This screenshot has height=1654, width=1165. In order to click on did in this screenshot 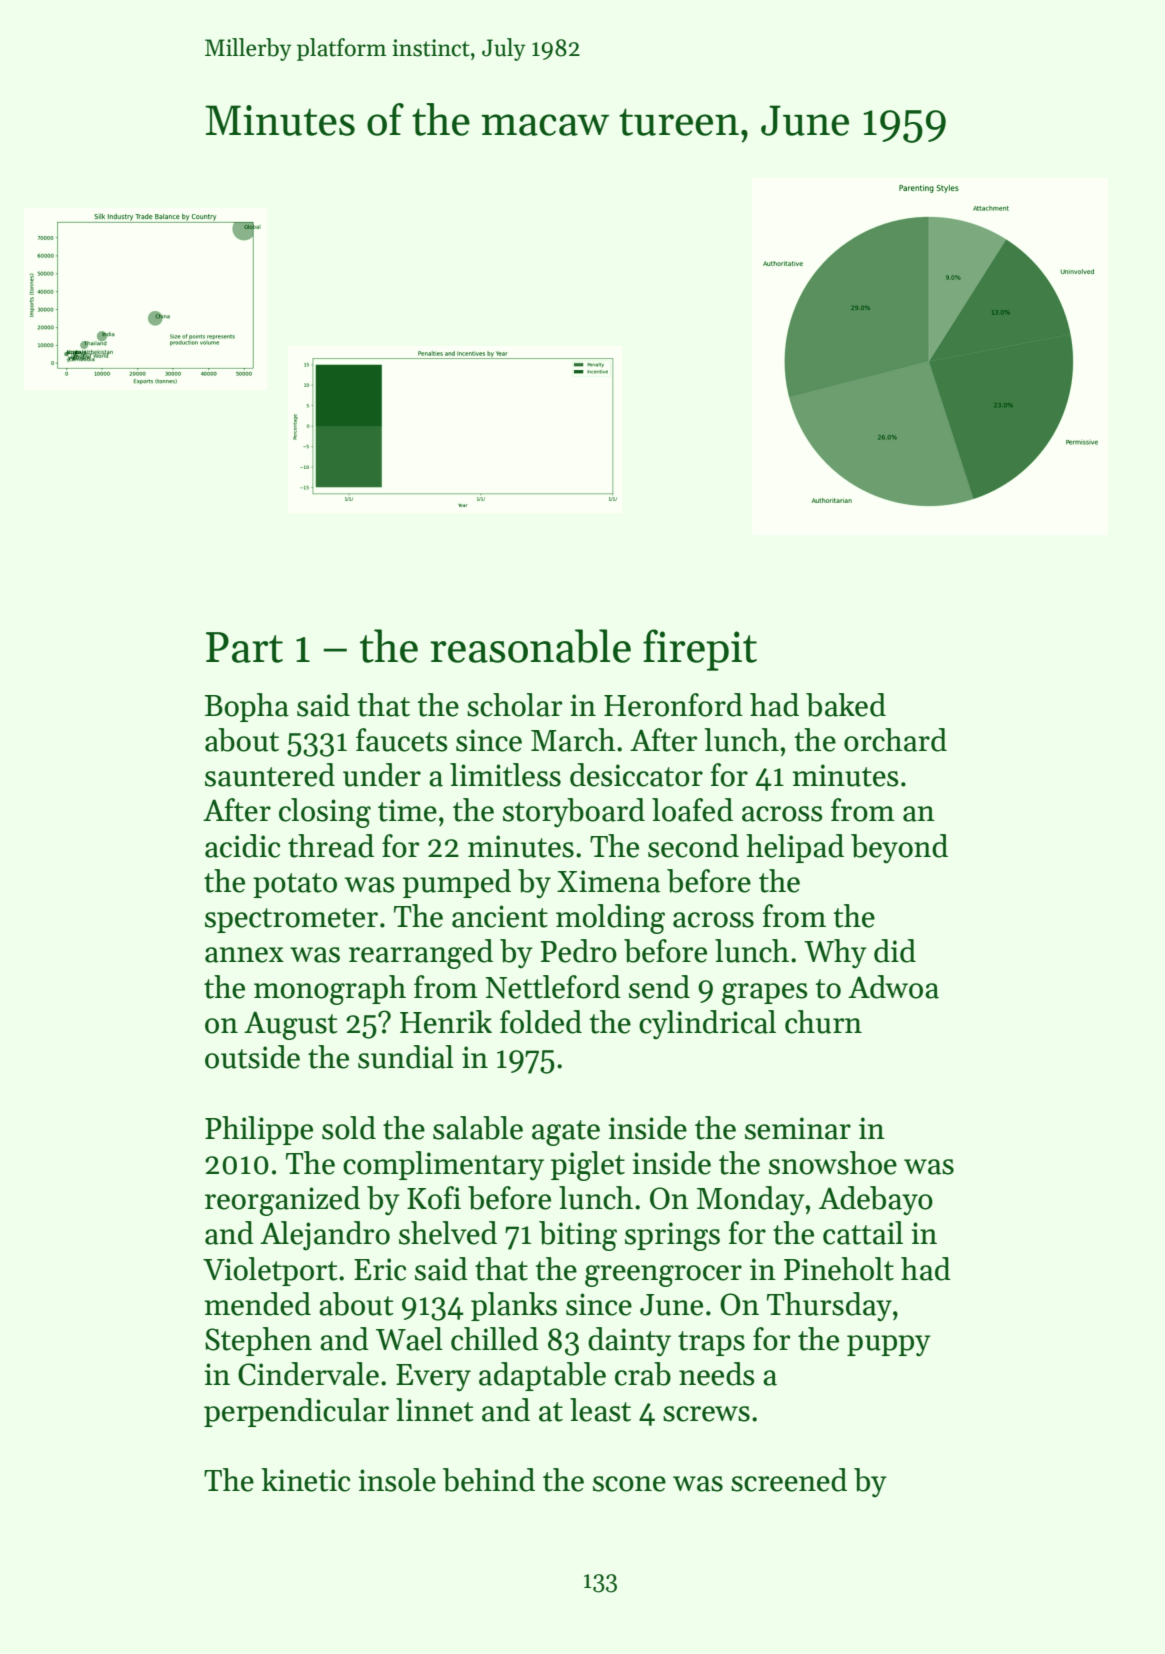, I will do `click(895, 951)`.
